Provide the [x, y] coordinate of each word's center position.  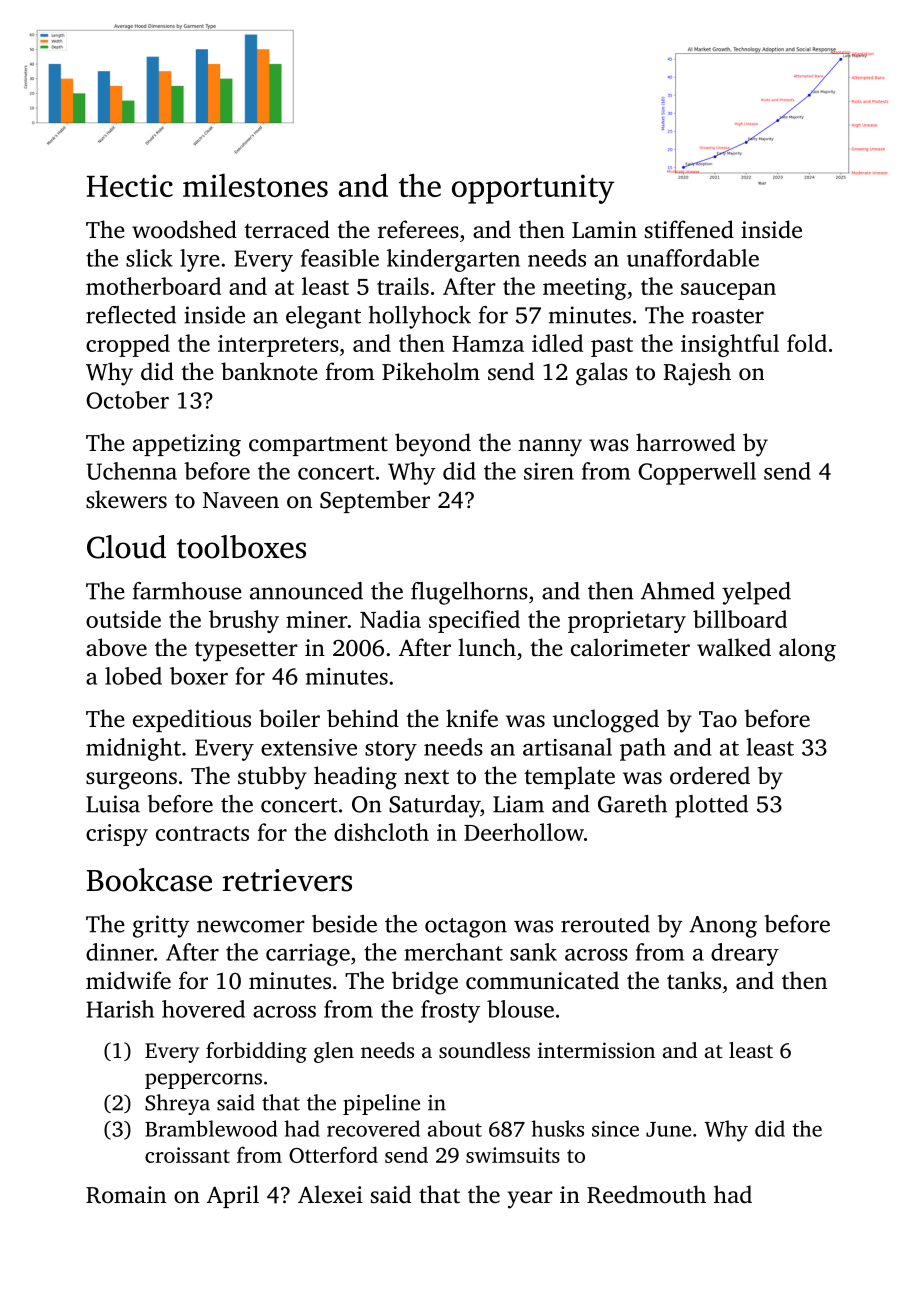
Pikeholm [431, 371]
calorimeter [630, 647]
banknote [269, 371]
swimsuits [513, 1155]
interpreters [278, 346]
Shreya [177, 1104]
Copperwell [697, 473]
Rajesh [697, 374]
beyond [433, 445]
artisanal [567, 747]
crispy [117, 835]
